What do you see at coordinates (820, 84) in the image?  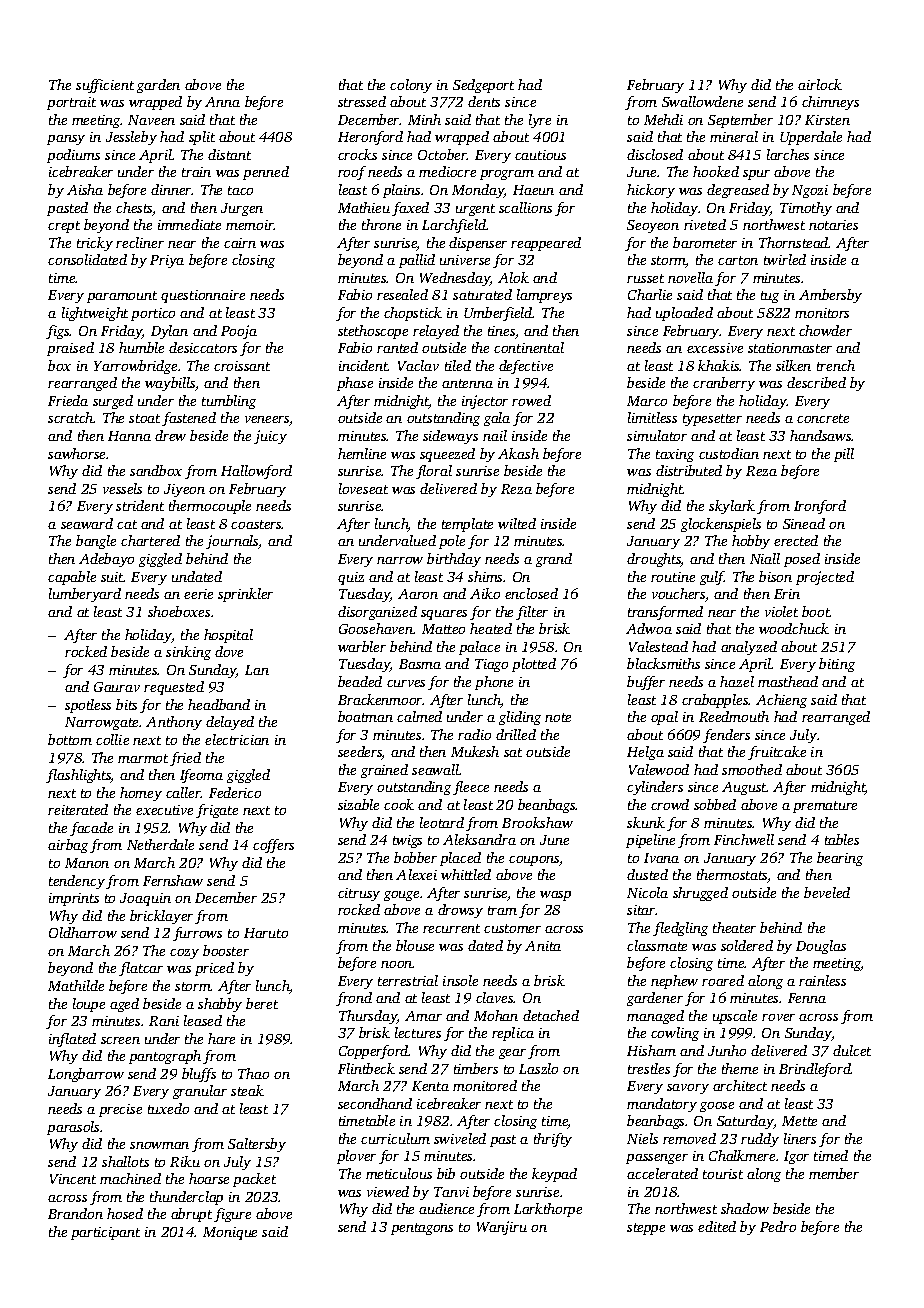 I see `airlock` at bounding box center [820, 84].
